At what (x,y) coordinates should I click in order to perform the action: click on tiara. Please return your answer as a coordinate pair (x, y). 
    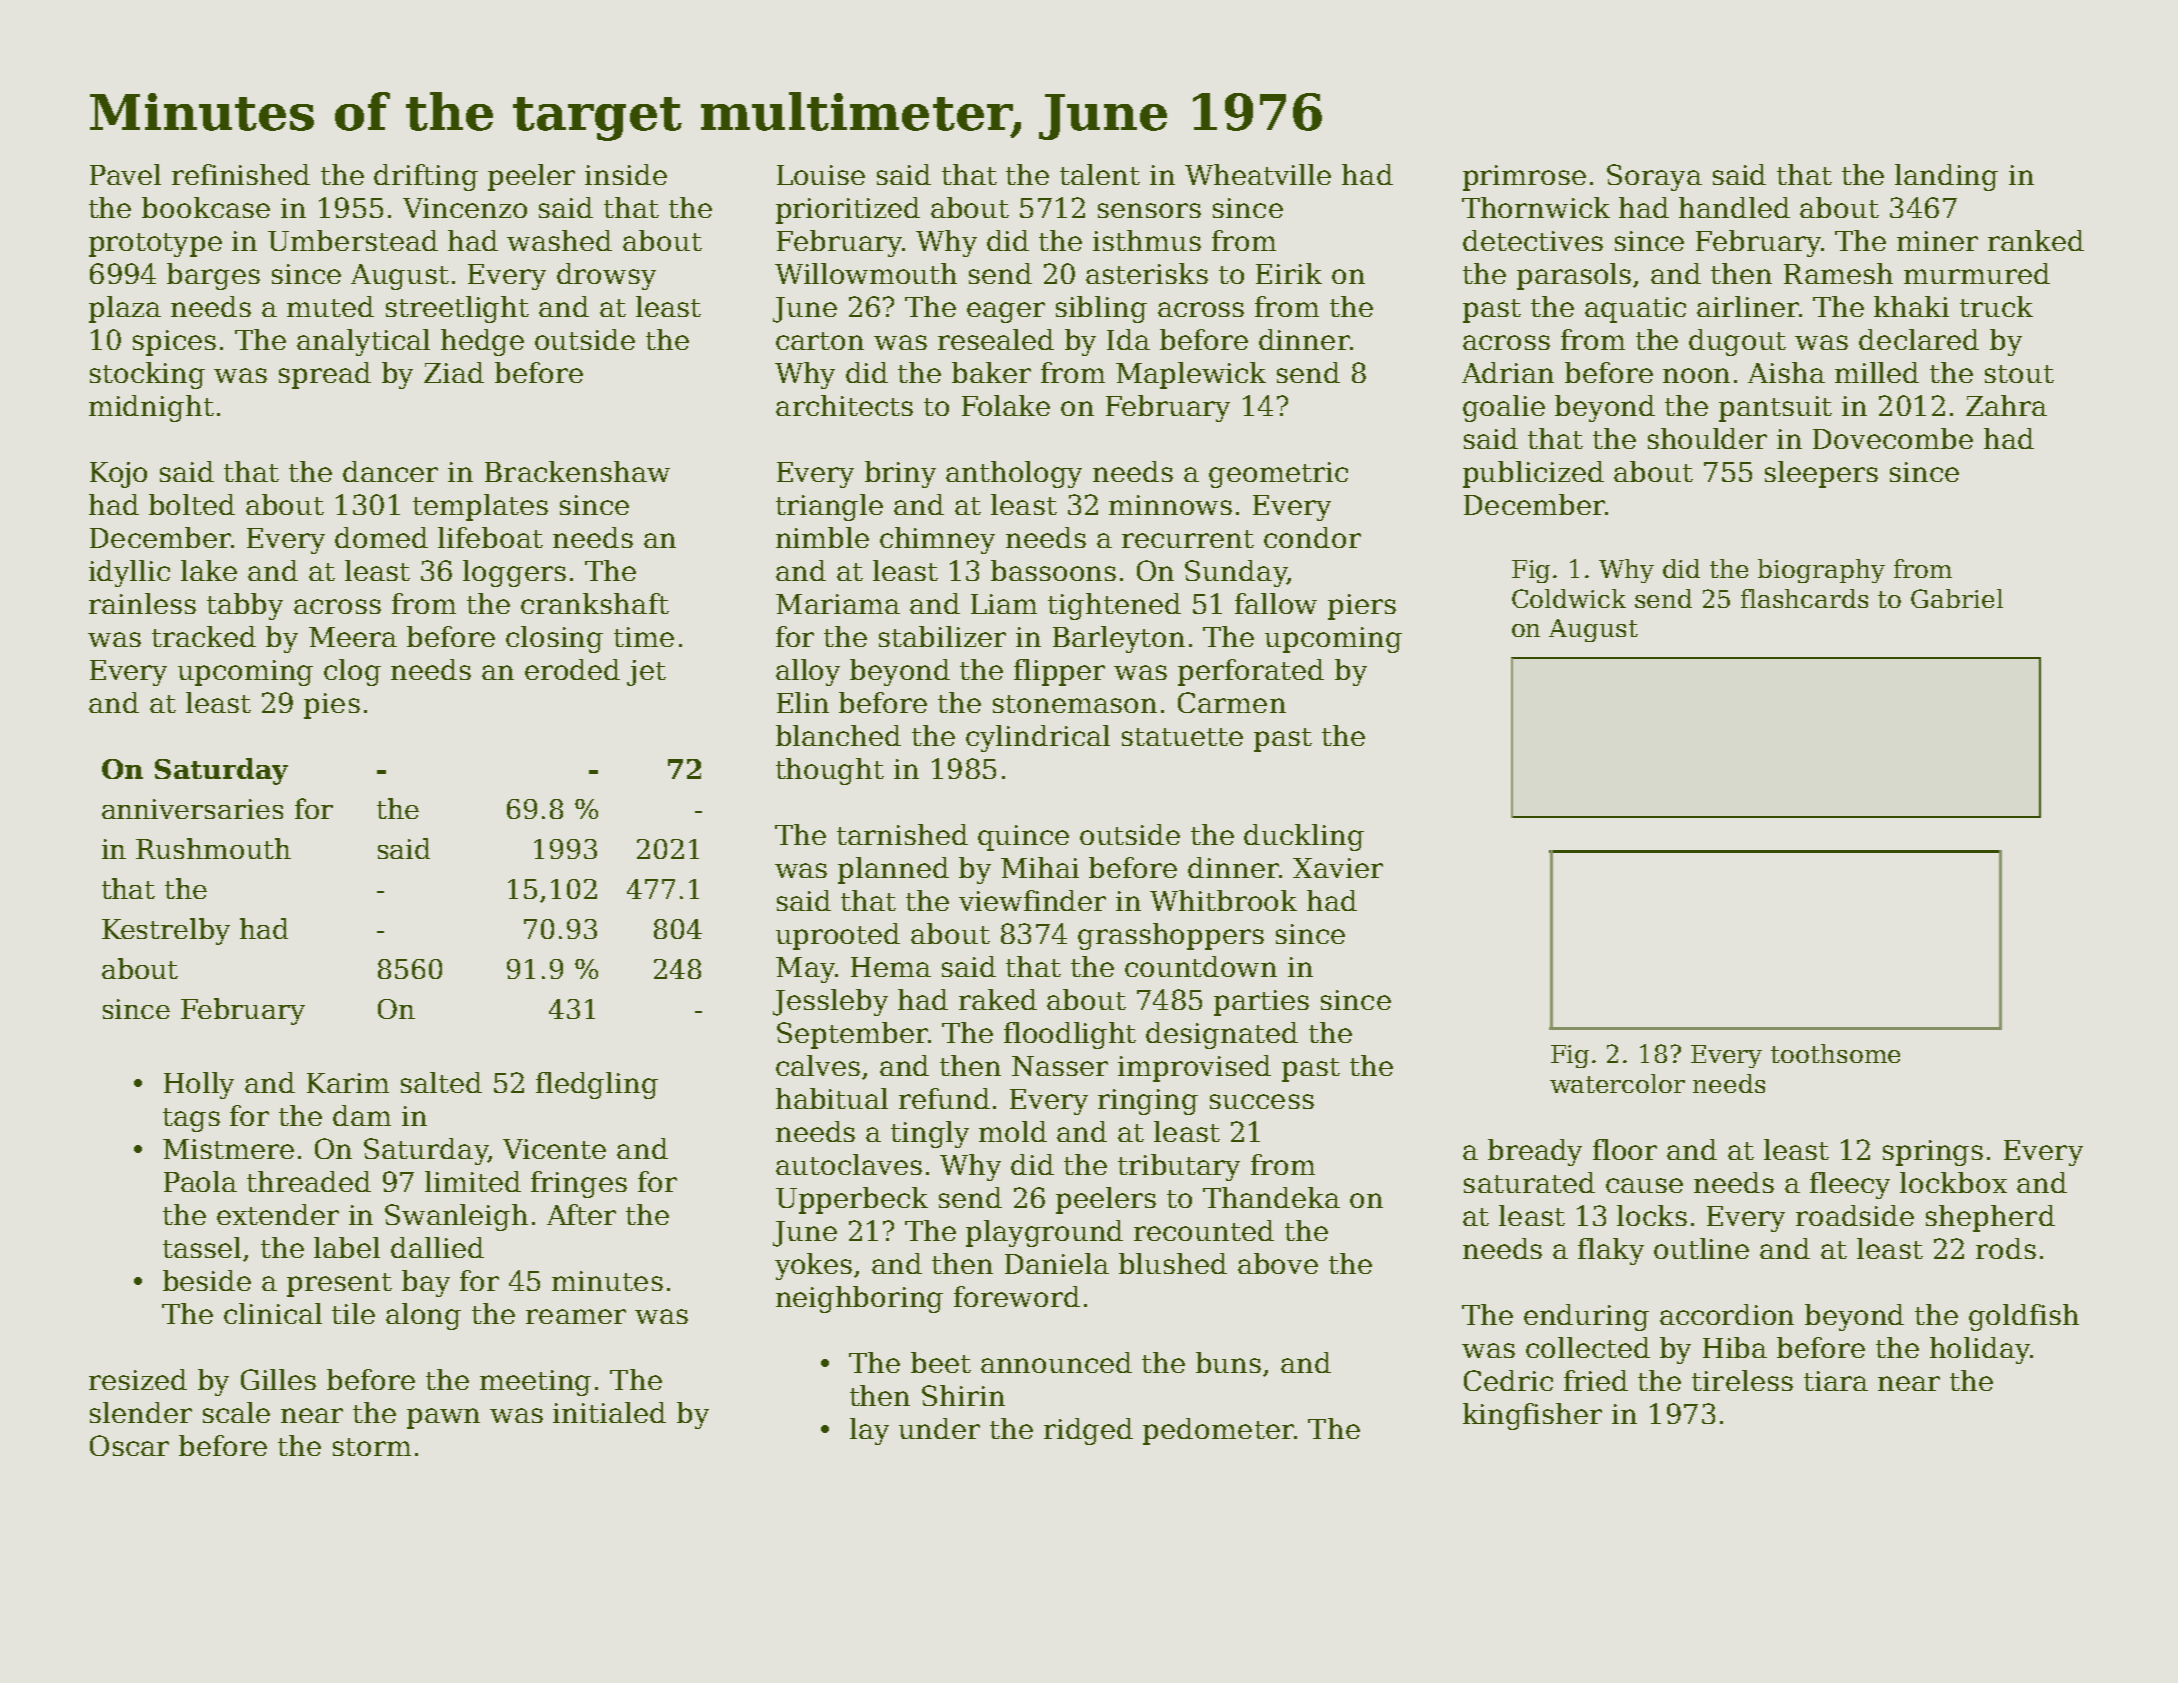
    Looking at the image, I should click on (1836, 1381).
